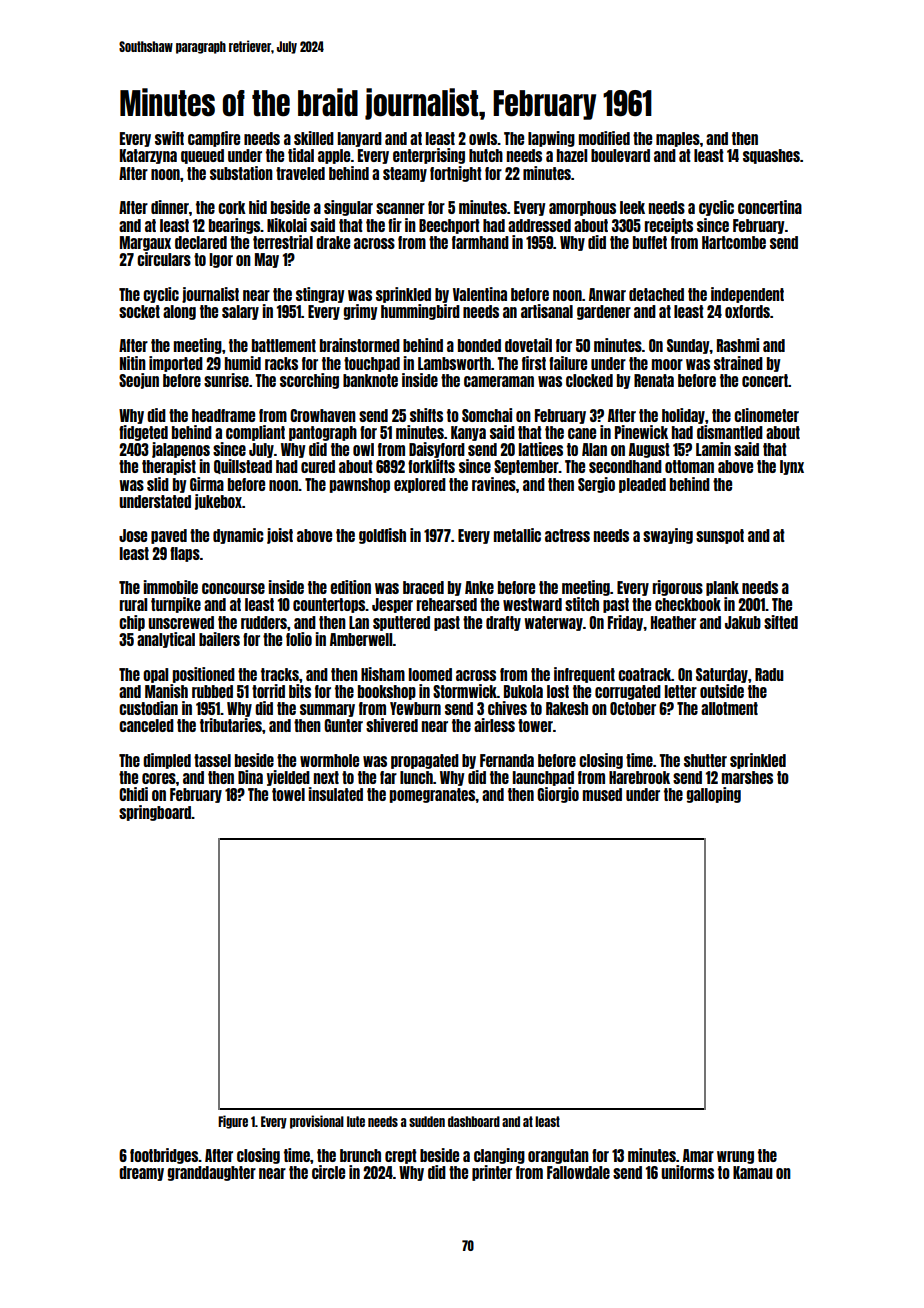  Describe the element at coordinates (483, 138) in the screenshot. I see `owls` at that location.
